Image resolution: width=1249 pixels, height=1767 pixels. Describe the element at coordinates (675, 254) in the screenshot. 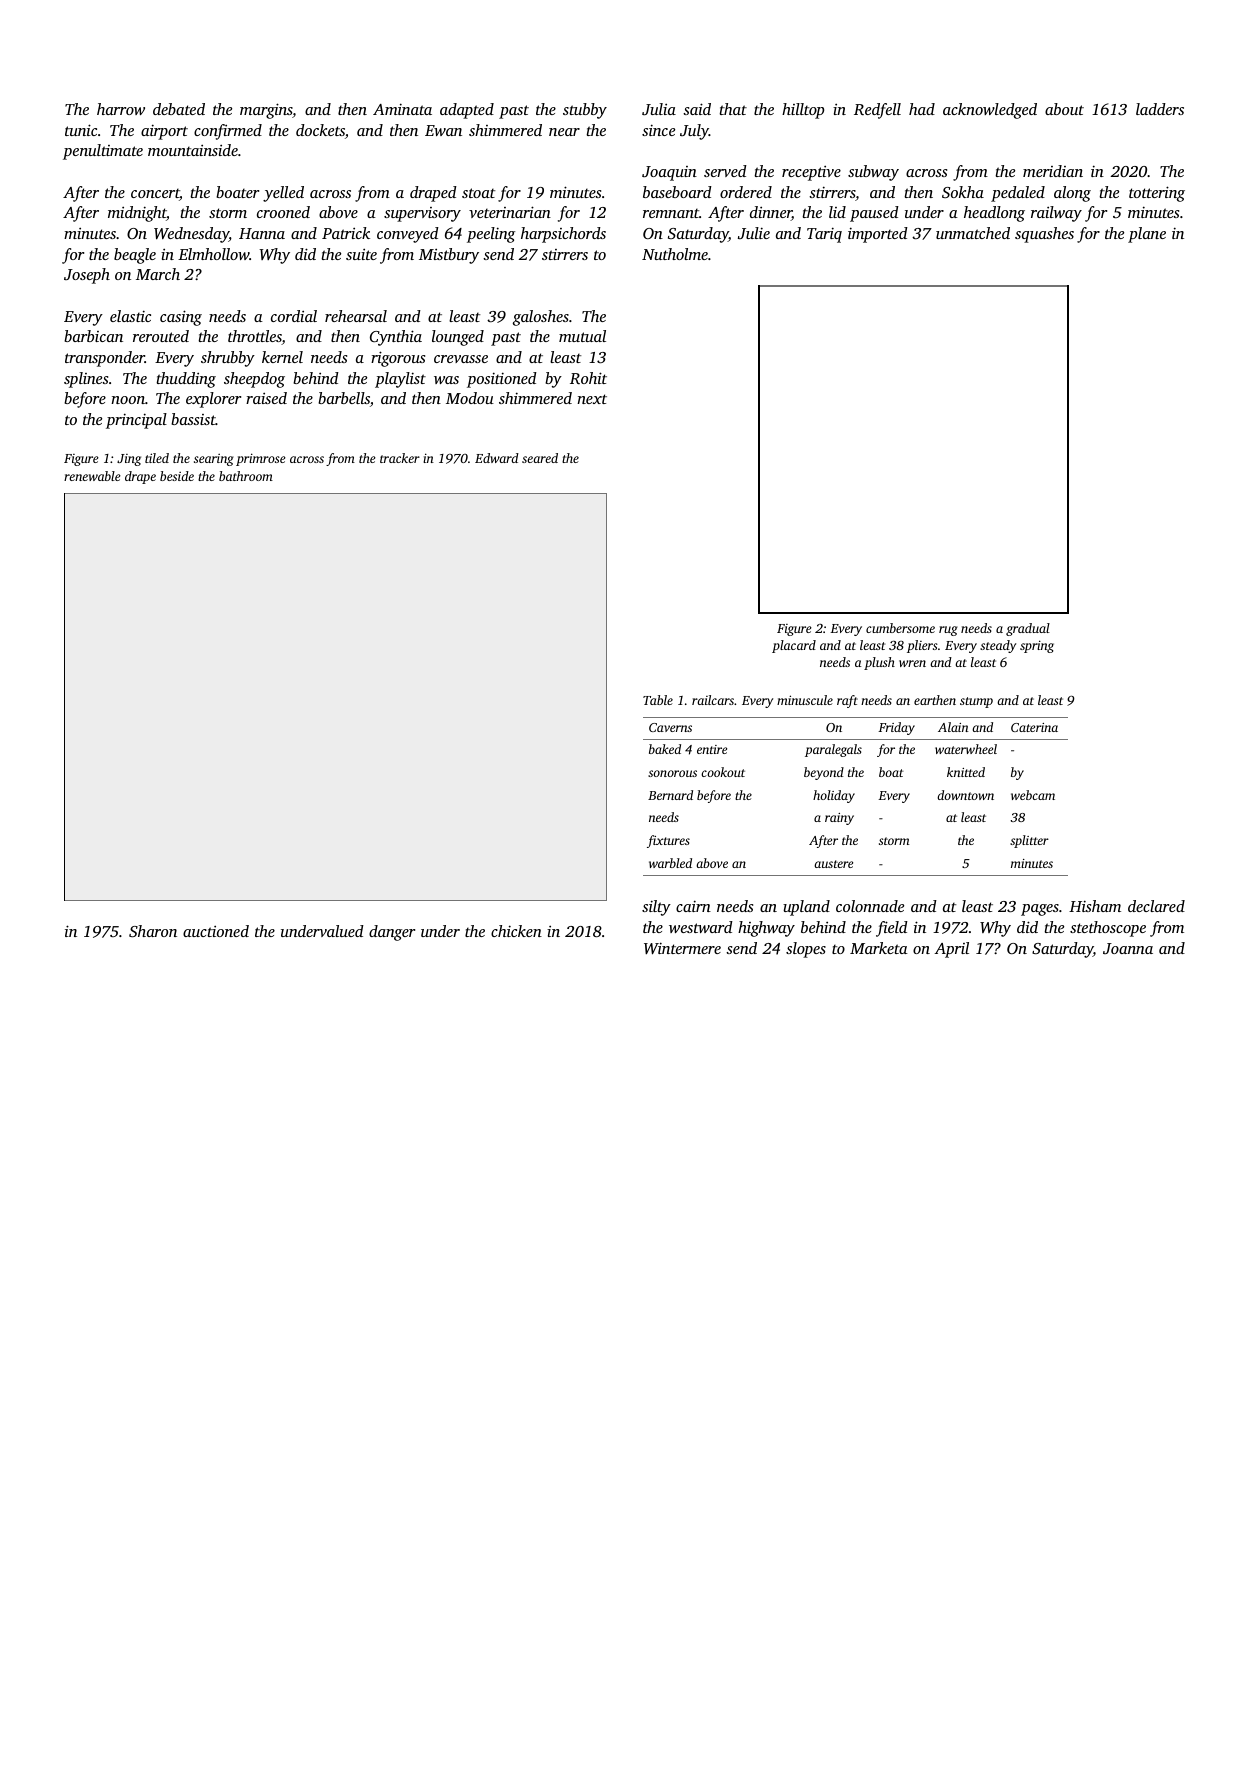

I see `Nutholme` at that location.
